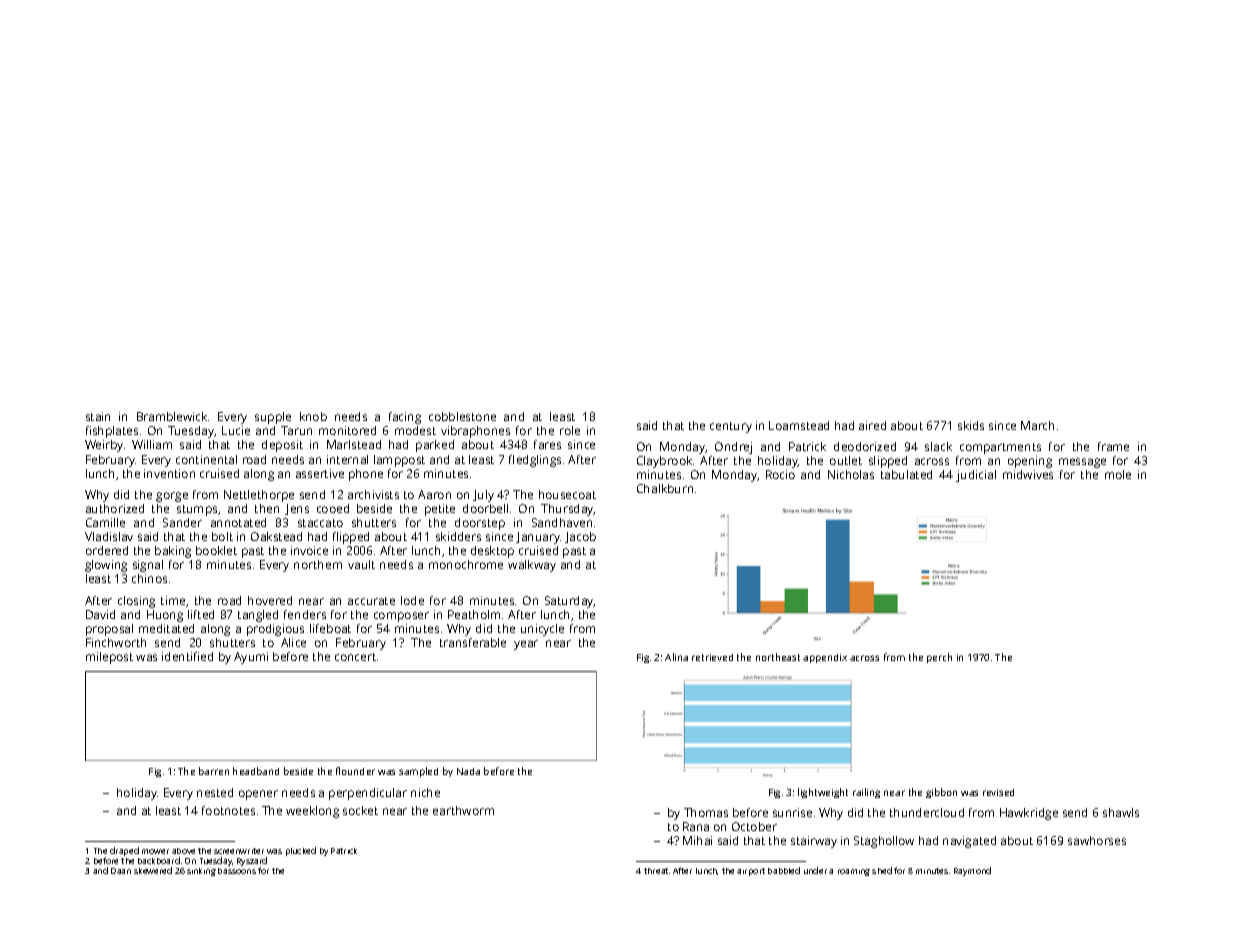 Image resolution: width=1233 pixels, height=952 pixels. Describe the element at coordinates (237, 871) in the screenshot. I see `bassoons` at that location.
